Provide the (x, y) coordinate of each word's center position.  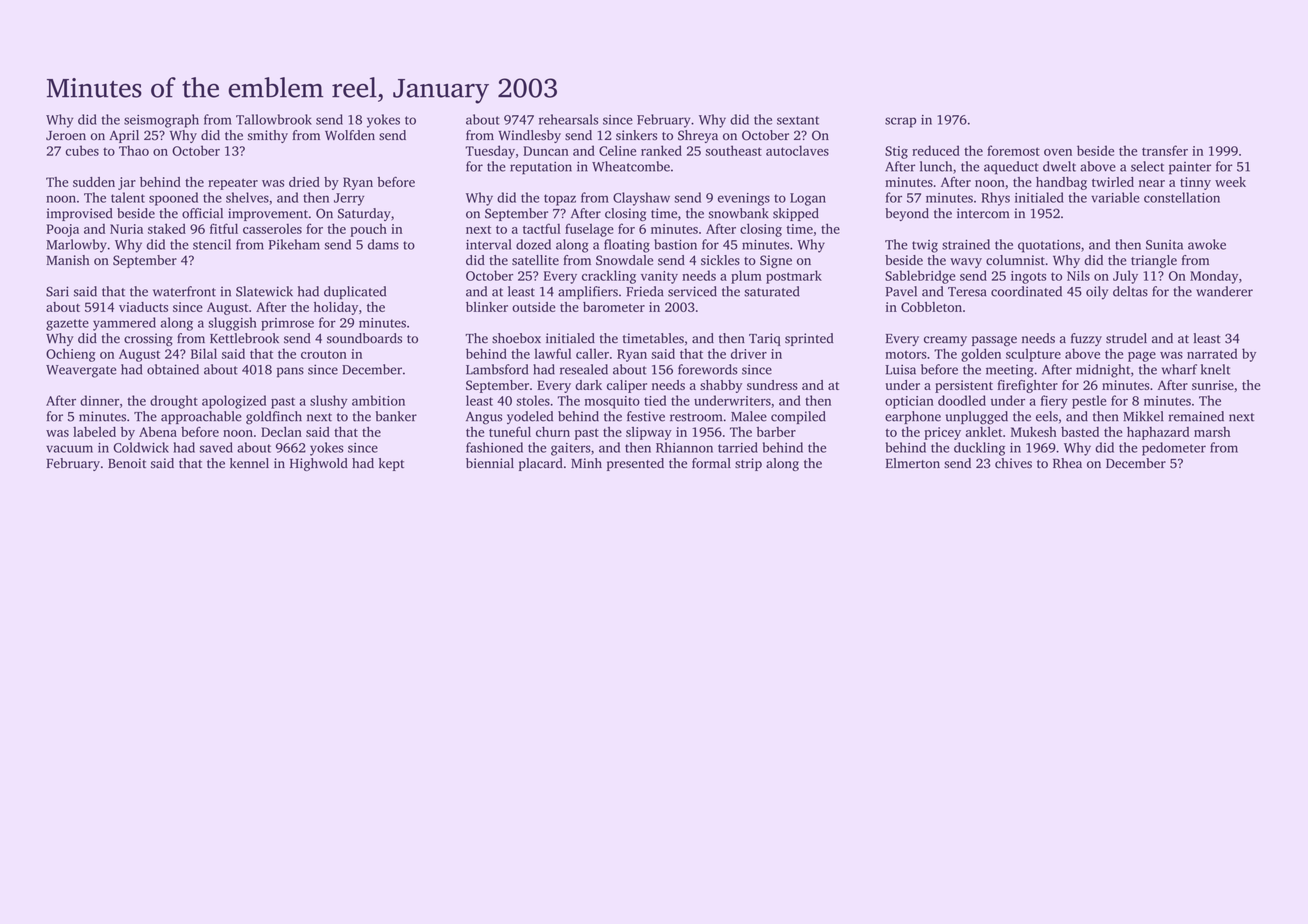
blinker (487, 307)
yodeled (530, 417)
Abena (158, 432)
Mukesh (1034, 432)
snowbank (739, 213)
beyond (907, 214)
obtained (173, 369)
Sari (57, 291)
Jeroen (66, 136)
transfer (1165, 150)
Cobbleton (931, 307)
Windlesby (529, 136)
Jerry (349, 199)
